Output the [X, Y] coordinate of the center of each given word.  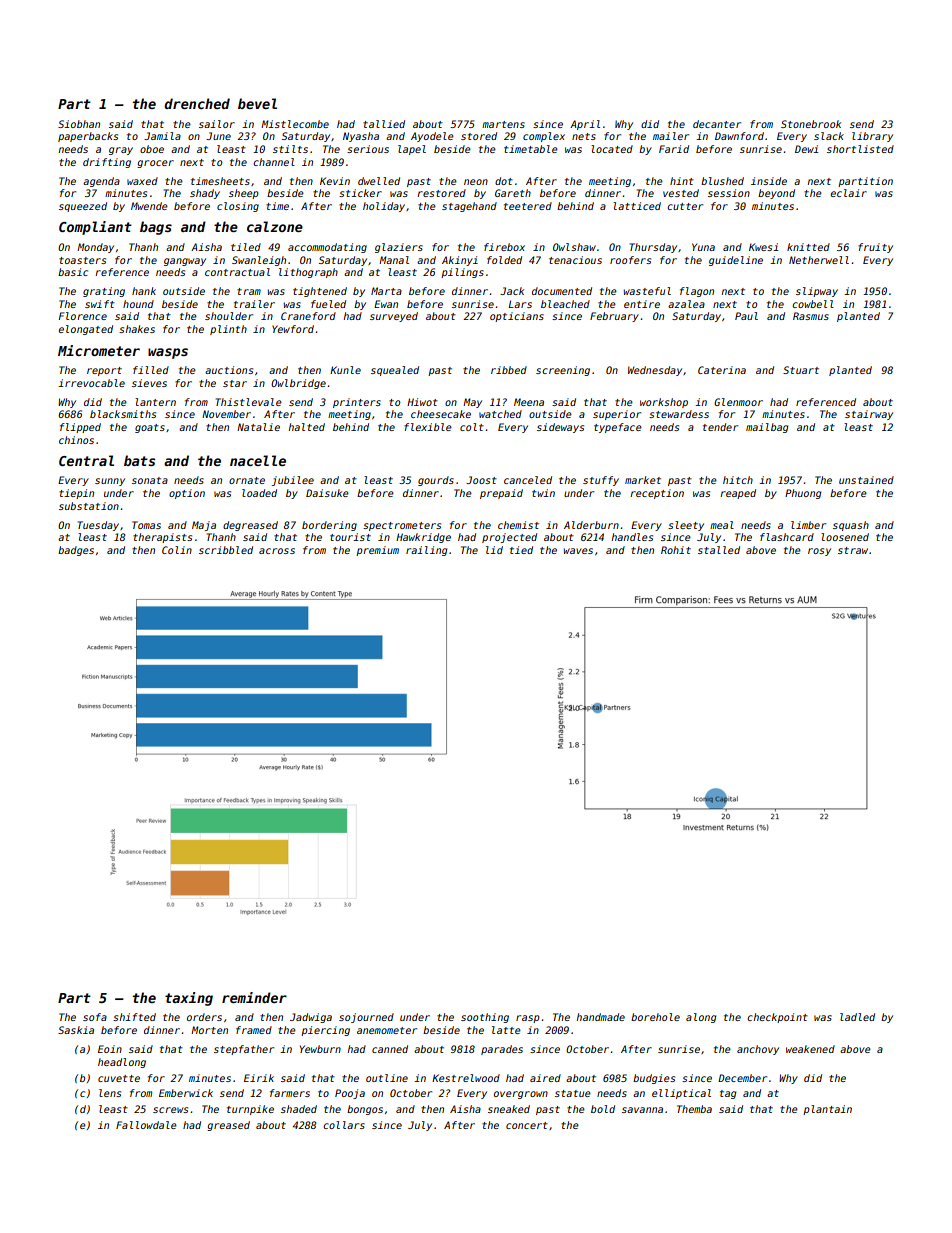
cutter [685, 206]
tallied [384, 124]
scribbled [226, 550]
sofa [95, 1017]
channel [274, 162]
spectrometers [402, 526]
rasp [528, 1019]
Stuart [801, 370]
